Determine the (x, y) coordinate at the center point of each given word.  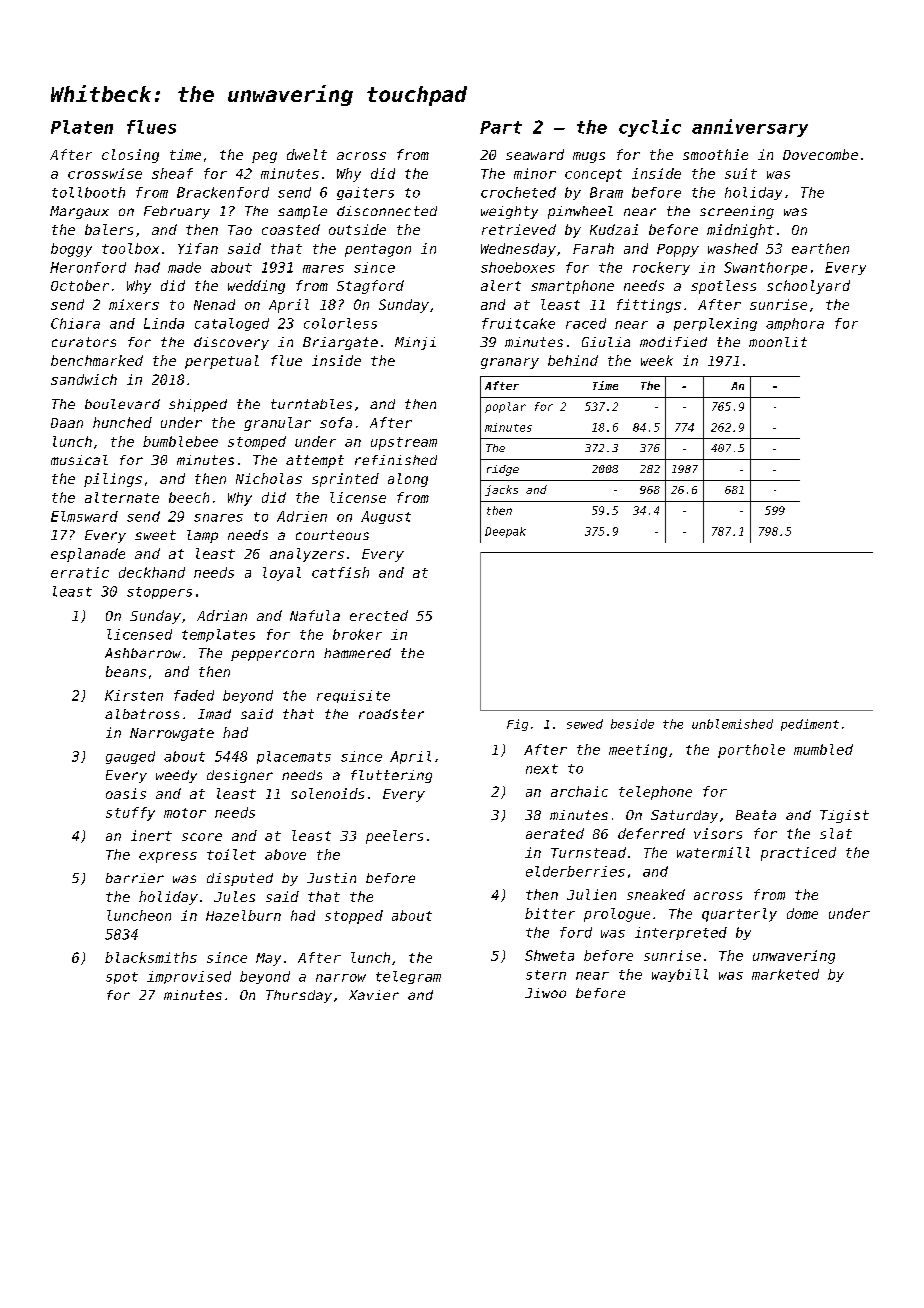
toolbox (130, 248)
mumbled (823, 749)
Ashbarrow (143, 653)
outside (357, 229)
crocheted (518, 192)
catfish (340, 572)
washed (733, 248)
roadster (391, 714)
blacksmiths (151, 957)
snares (218, 518)
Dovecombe (820, 154)
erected (379, 615)
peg (264, 157)
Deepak (505, 532)
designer (240, 776)
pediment (810, 725)
